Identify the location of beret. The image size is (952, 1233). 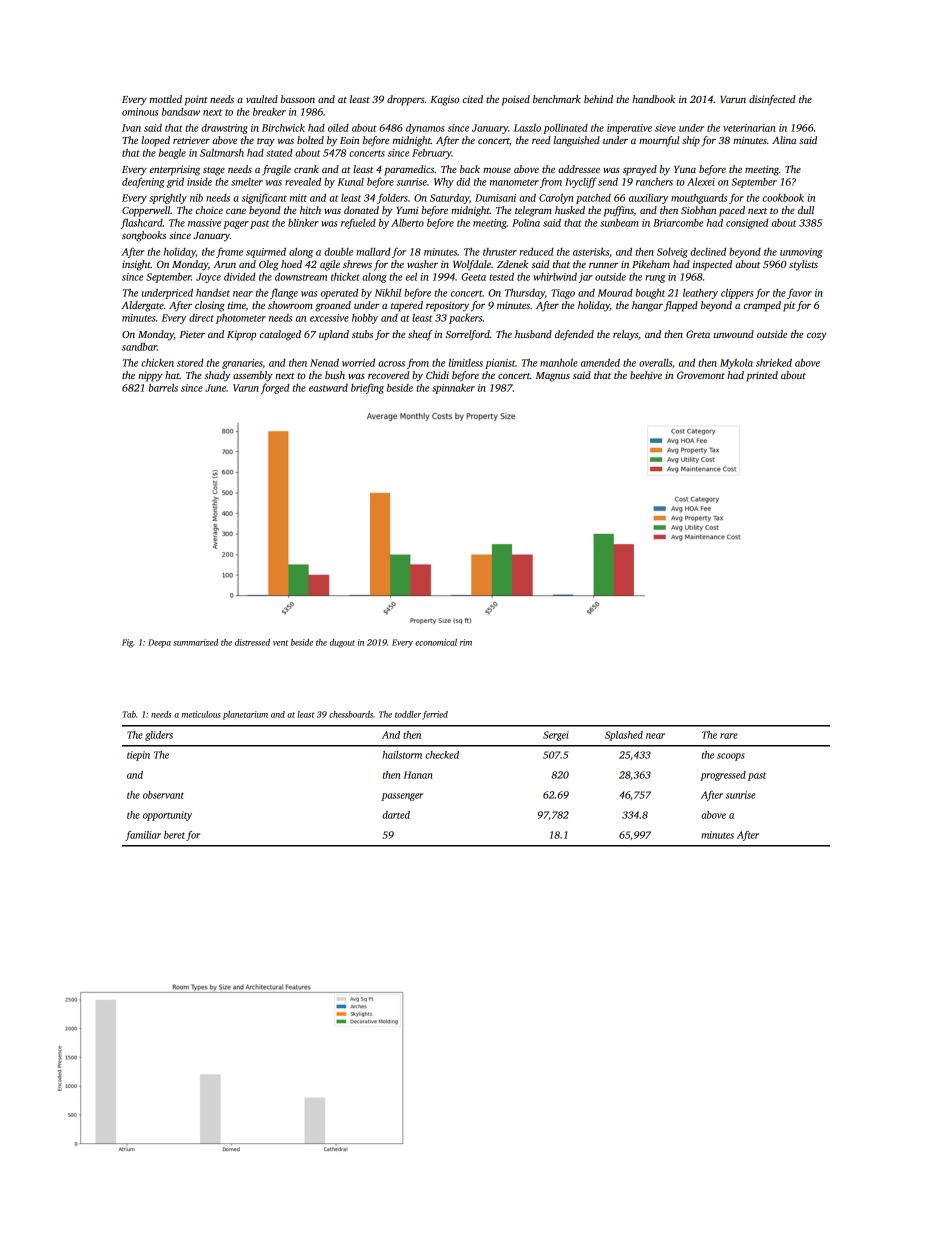
(174, 835).
